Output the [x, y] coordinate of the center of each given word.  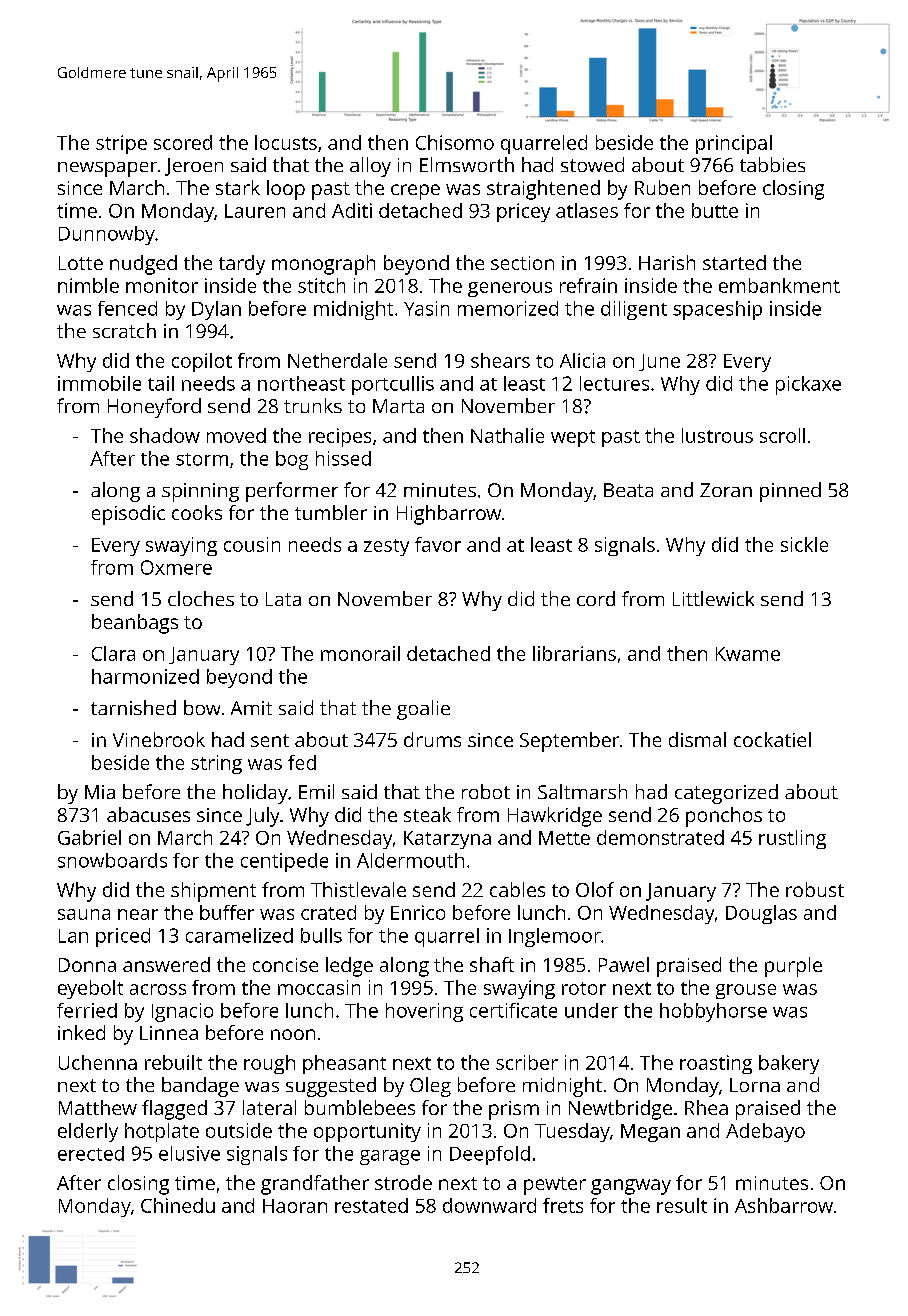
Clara [113, 653]
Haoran [295, 1206]
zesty [386, 547]
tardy [242, 265]
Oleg [430, 1087]
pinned [790, 492]
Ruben [662, 187]
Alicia [582, 360]
